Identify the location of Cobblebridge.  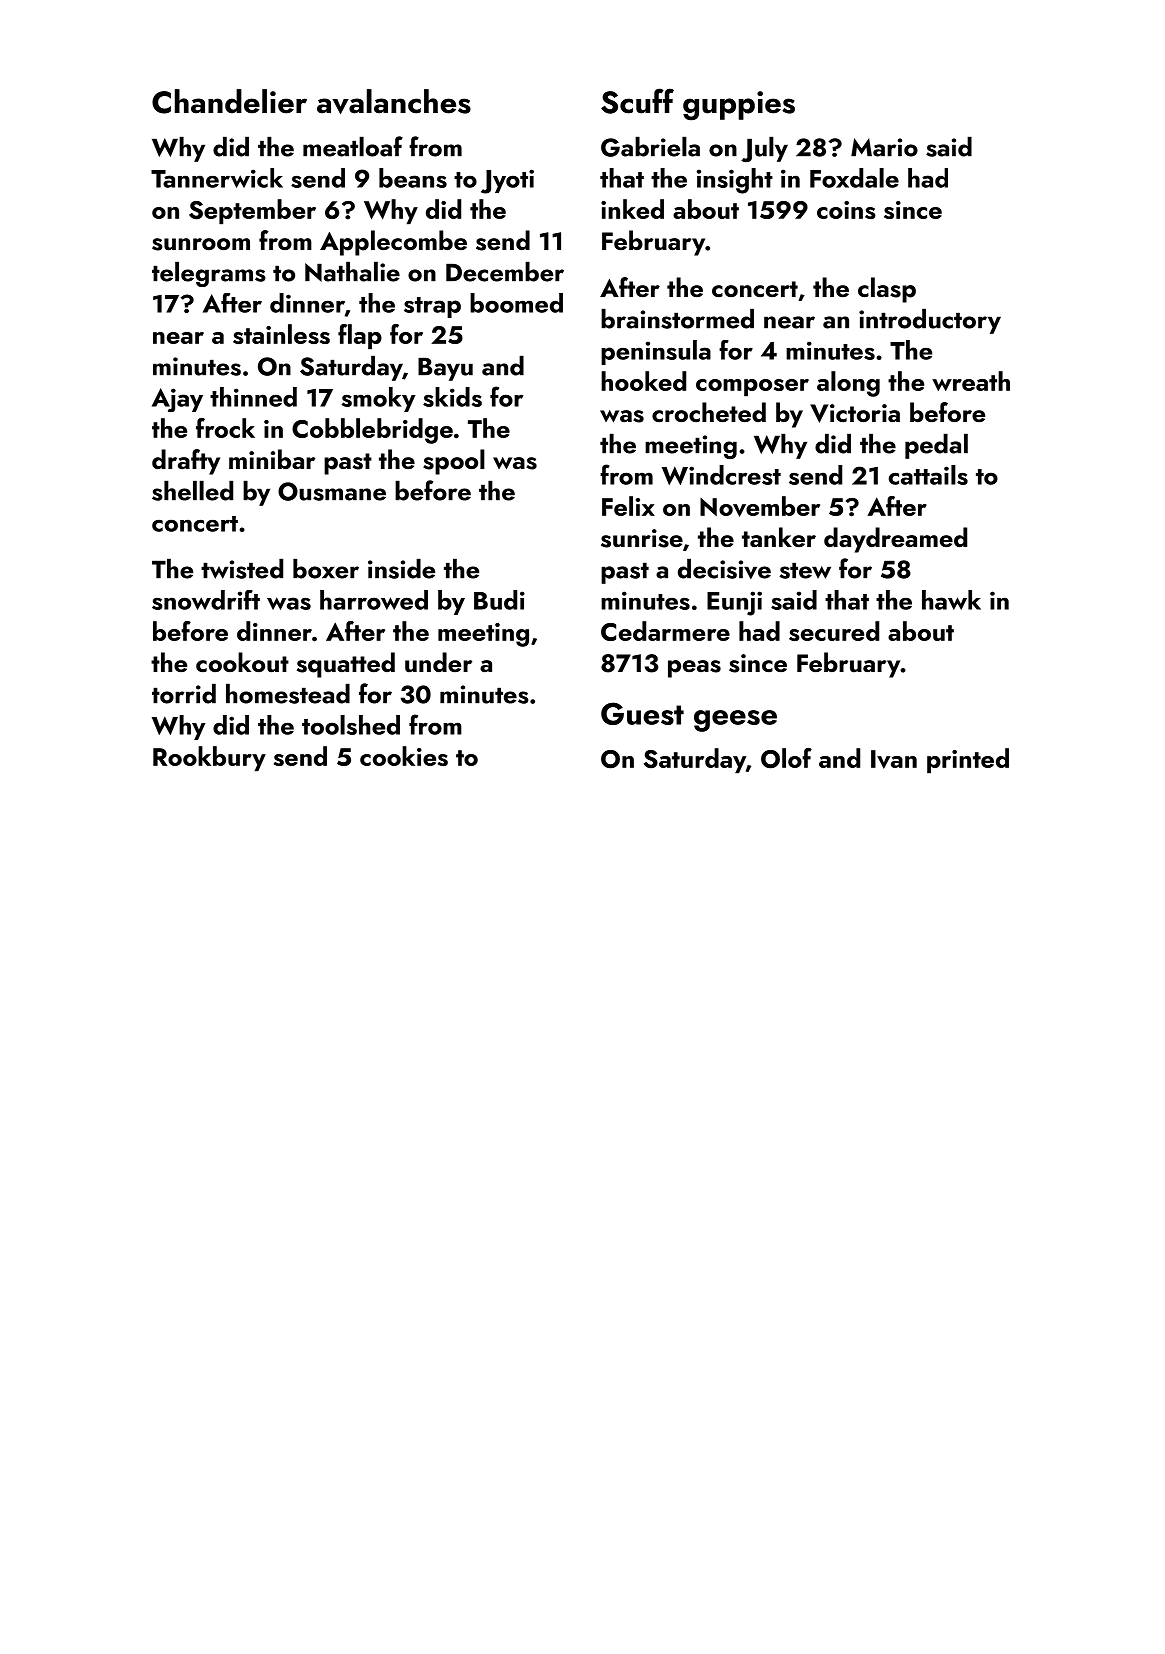
(372, 431).
